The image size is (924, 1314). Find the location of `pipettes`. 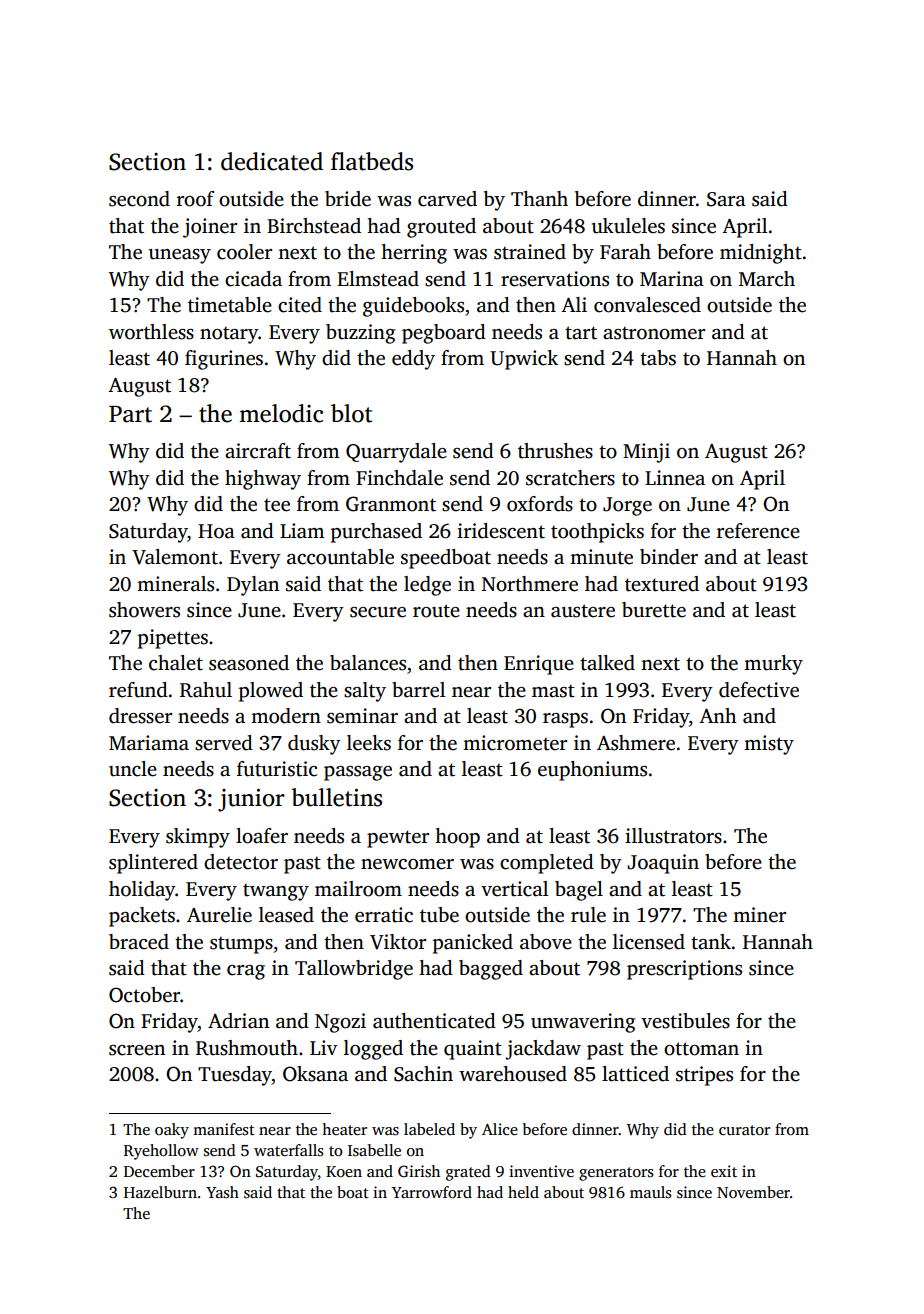

pipettes is located at coordinates (173, 639).
